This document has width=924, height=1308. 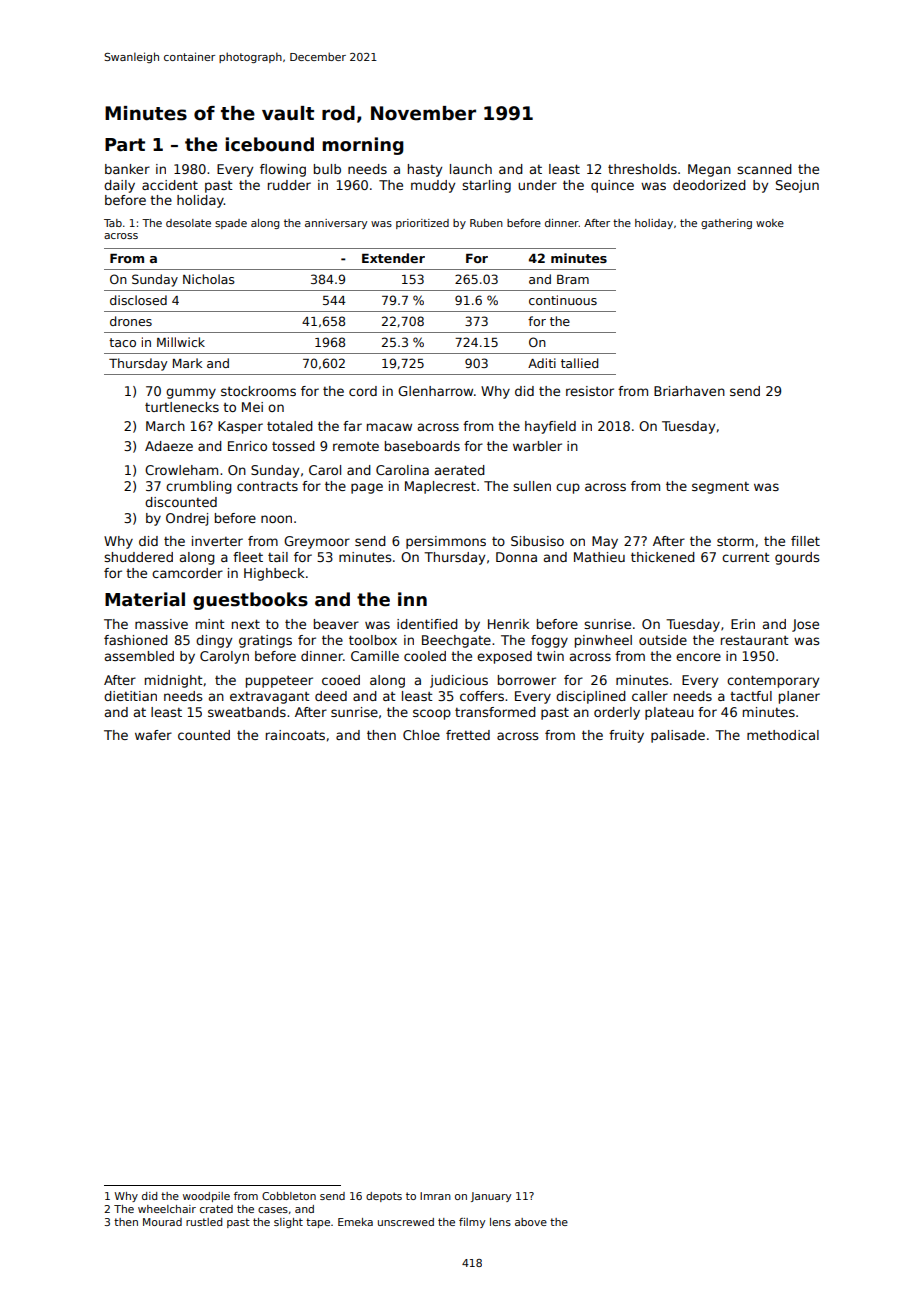 I want to click on filmy, so click(x=472, y=1223).
